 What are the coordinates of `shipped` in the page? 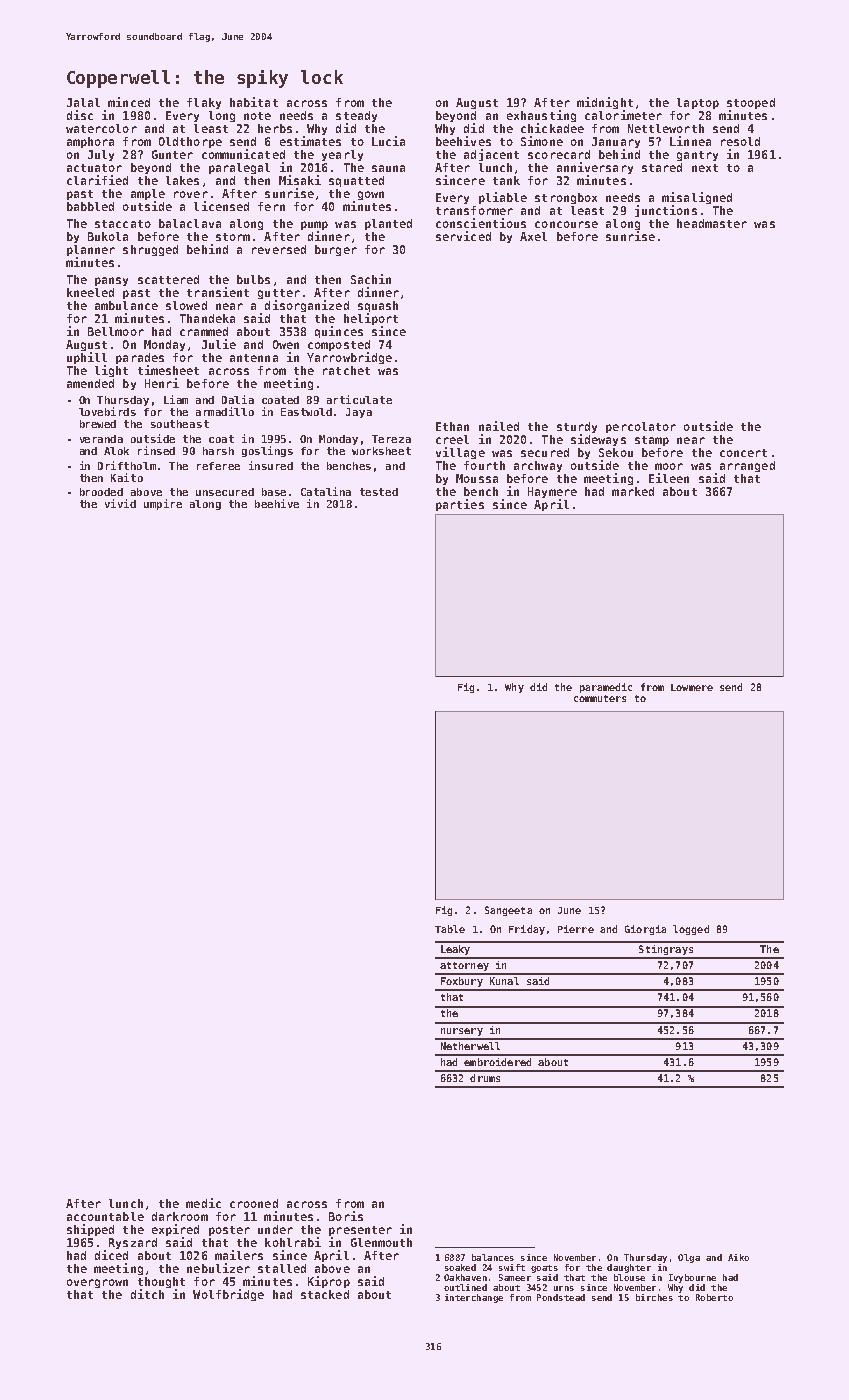 It's located at (90, 1230).
